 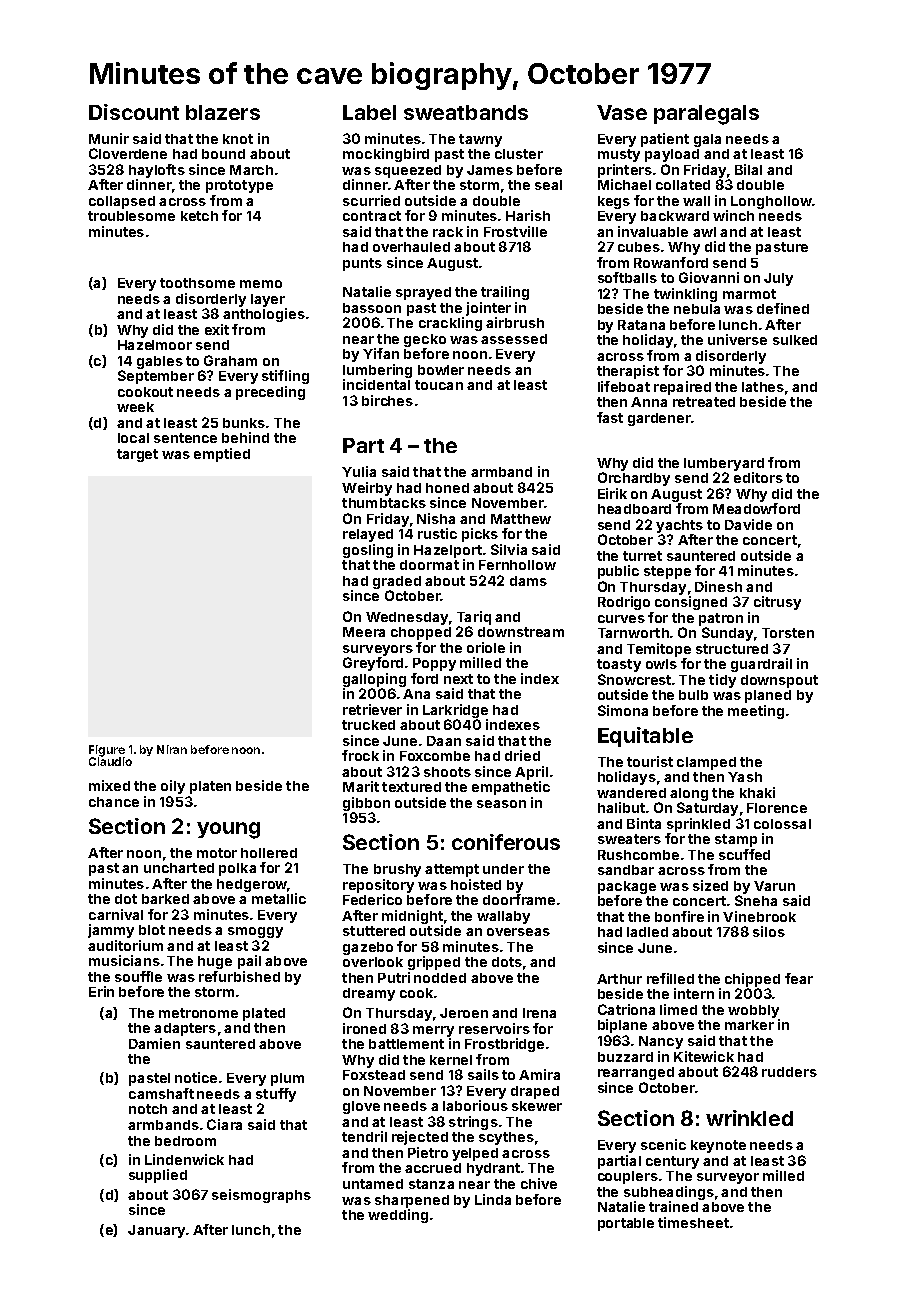 What do you see at coordinates (223, 112) in the document?
I see `blazers` at bounding box center [223, 112].
